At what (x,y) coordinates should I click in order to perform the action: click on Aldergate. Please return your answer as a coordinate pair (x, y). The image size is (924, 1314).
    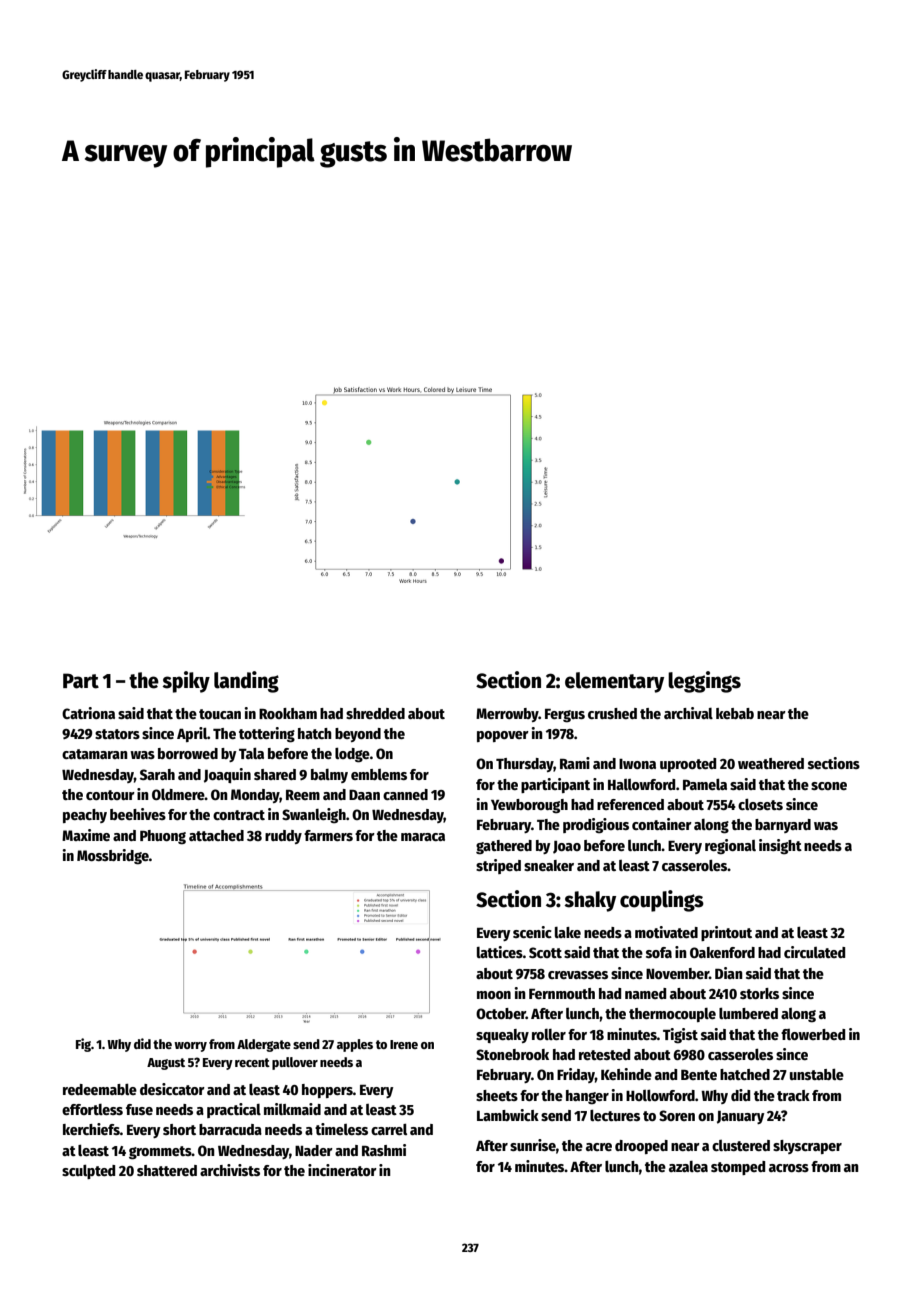
    Looking at the image, I should click on (264, 1045).
